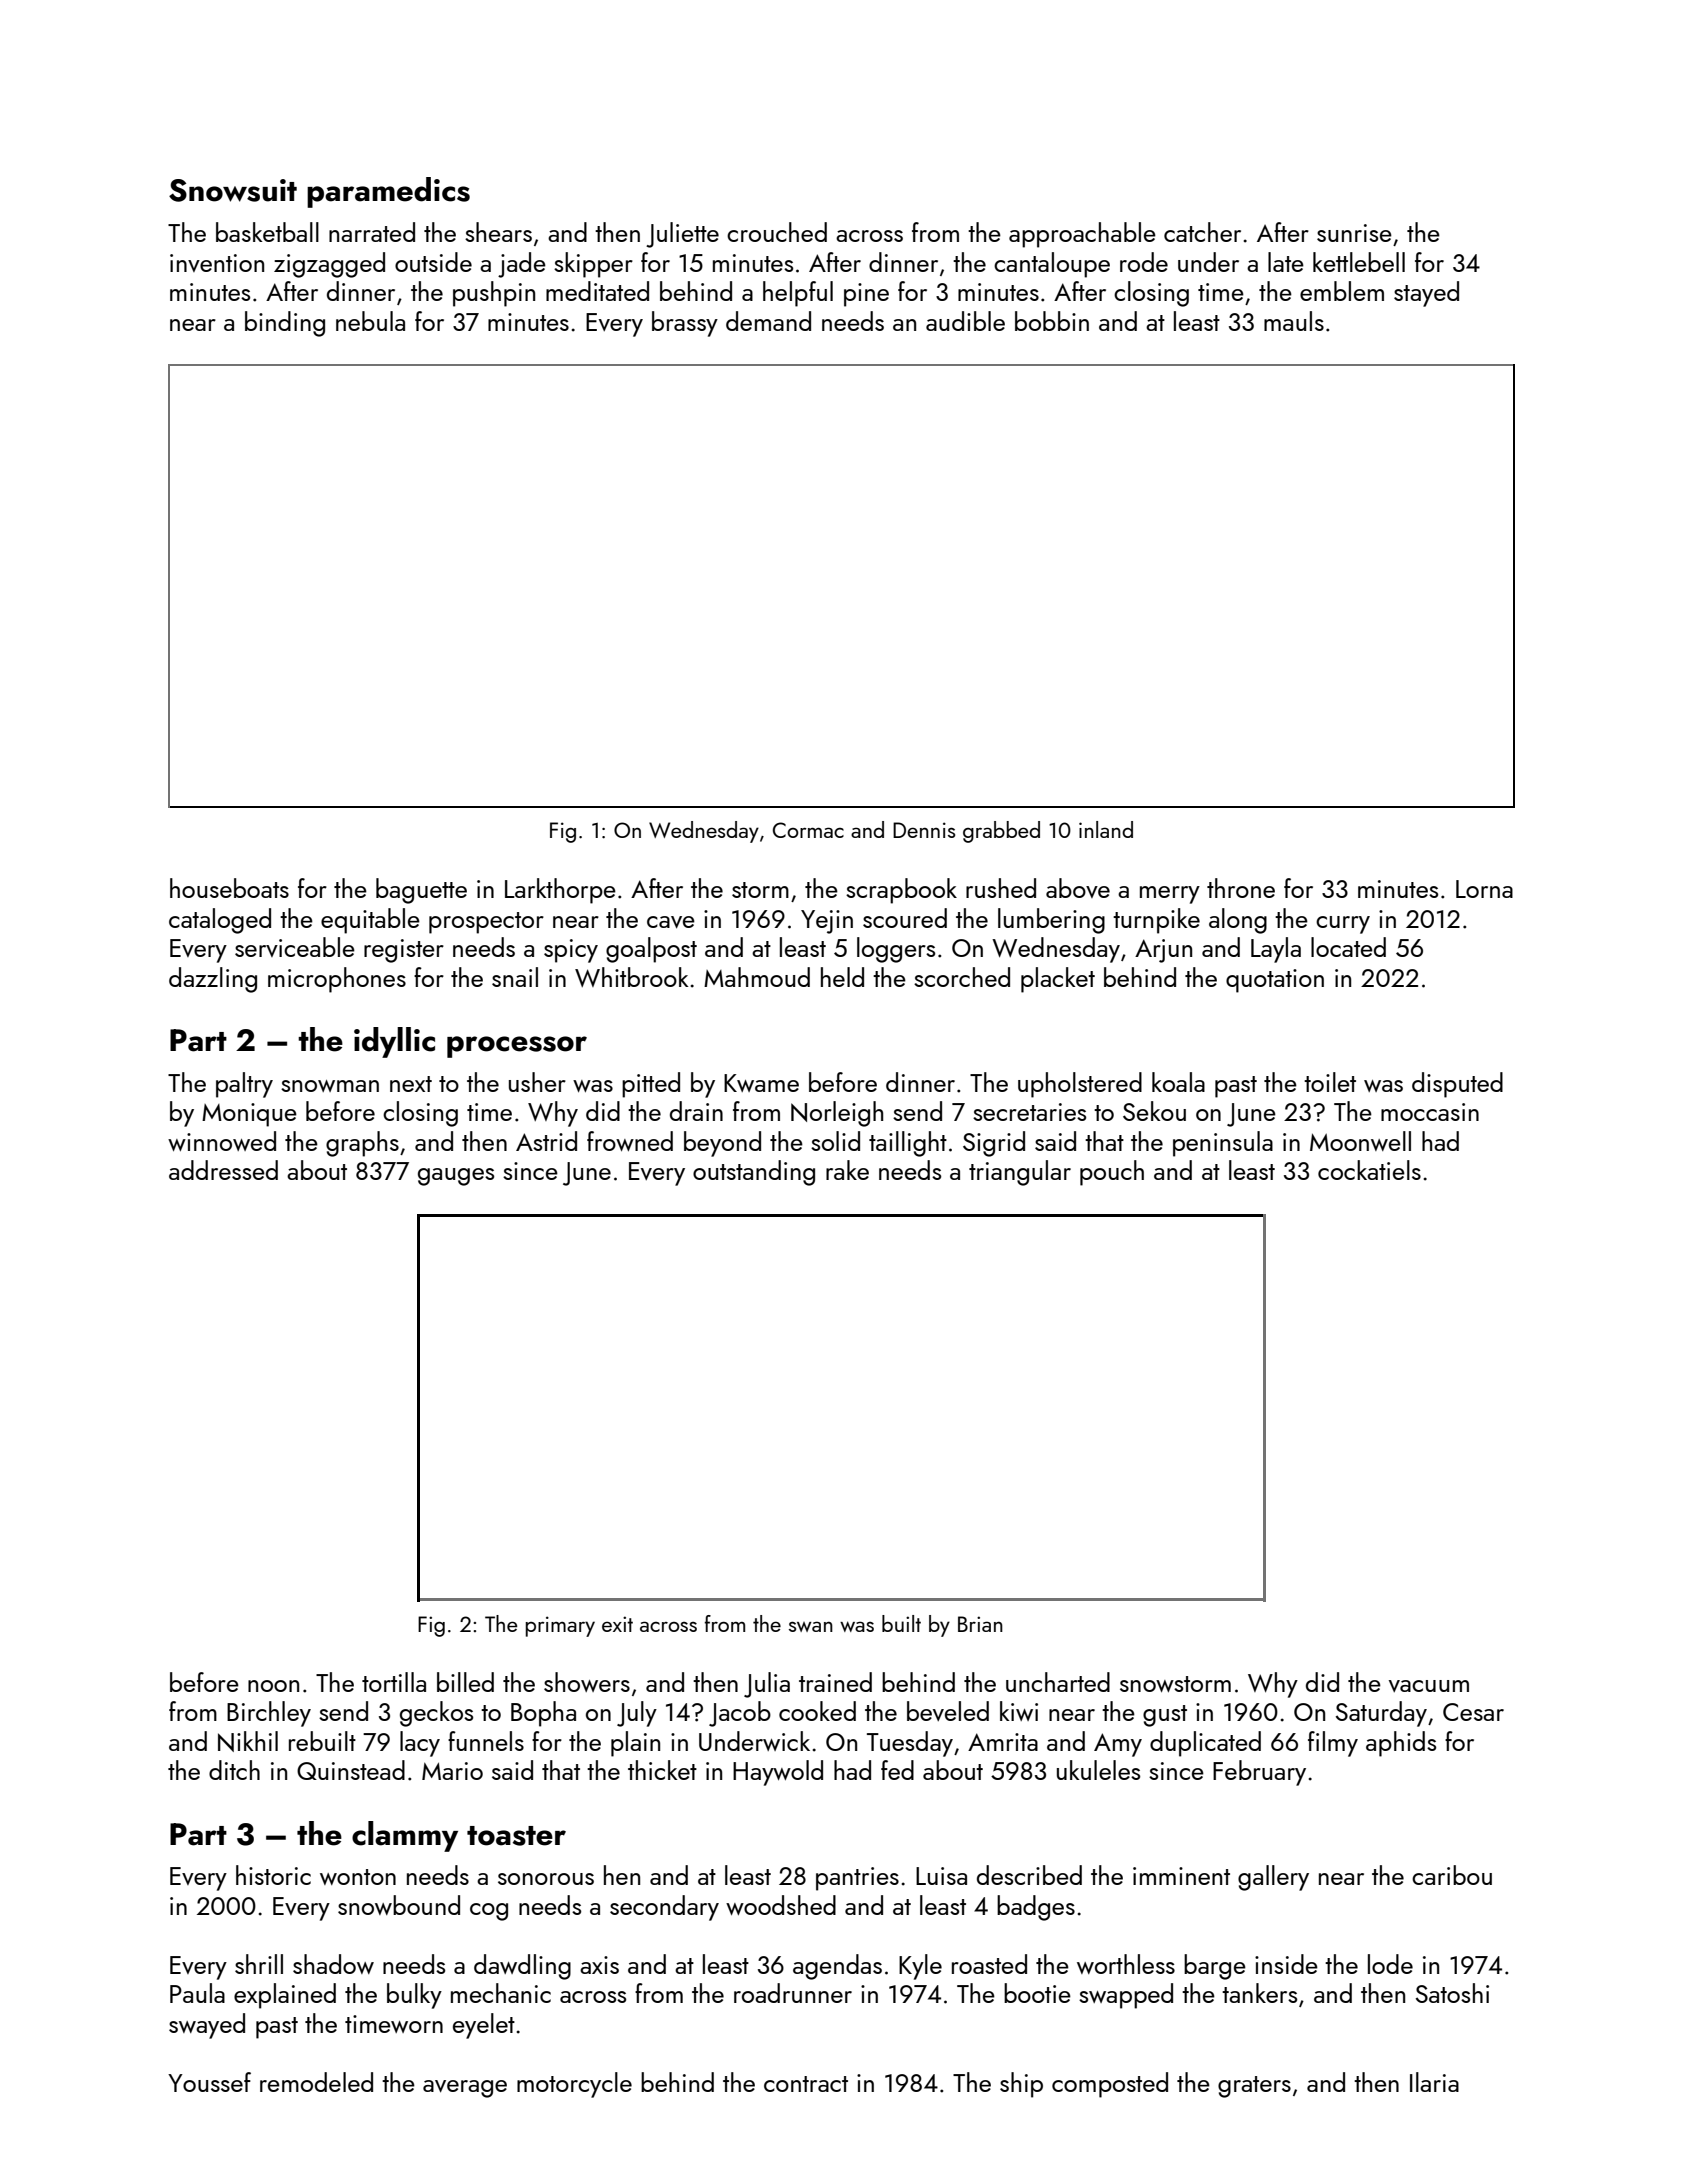  I want to click on gauges, so click(456, 1177).
